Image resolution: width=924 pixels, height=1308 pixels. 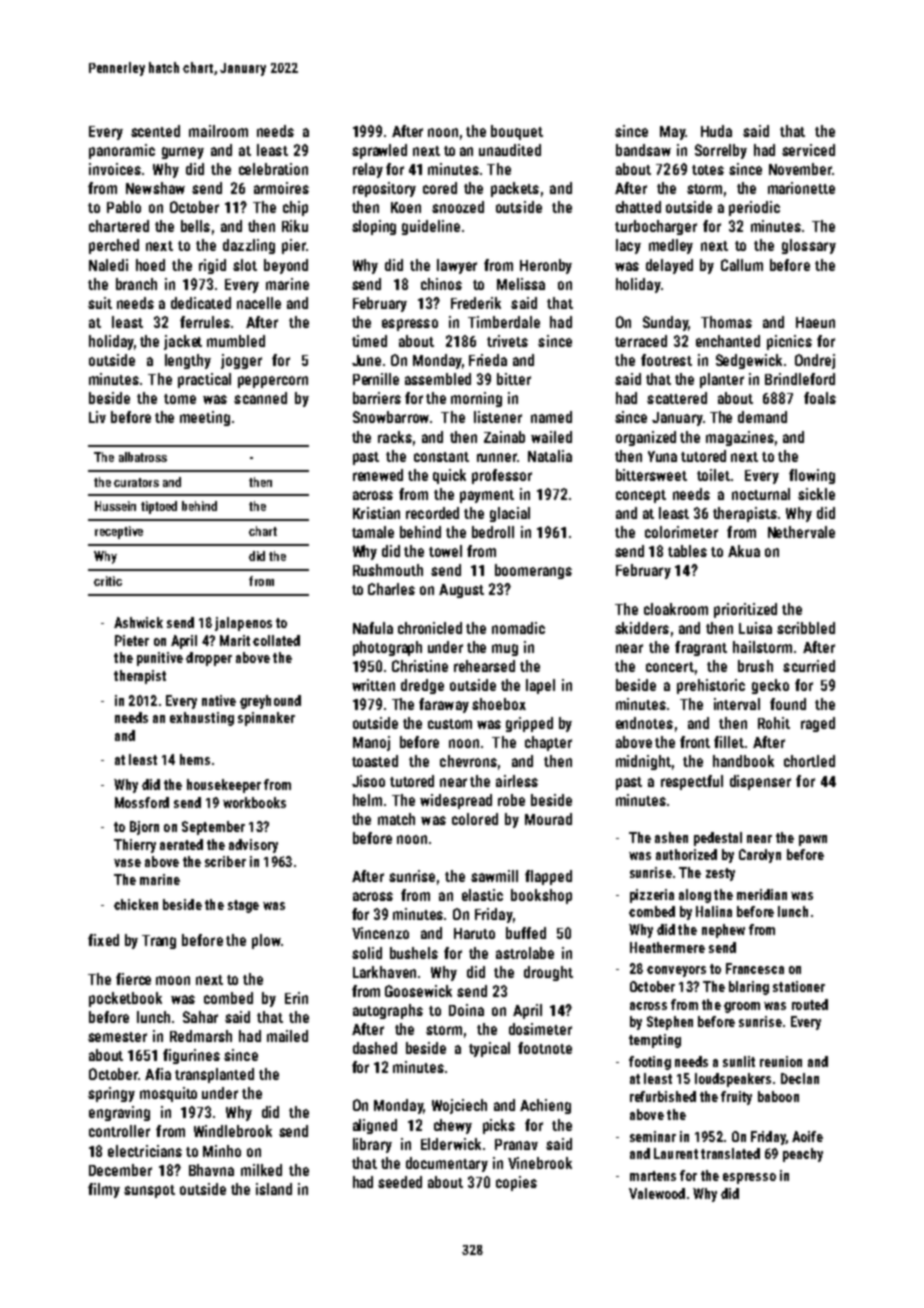 I want to click on November, so click(x=800, y=169).
